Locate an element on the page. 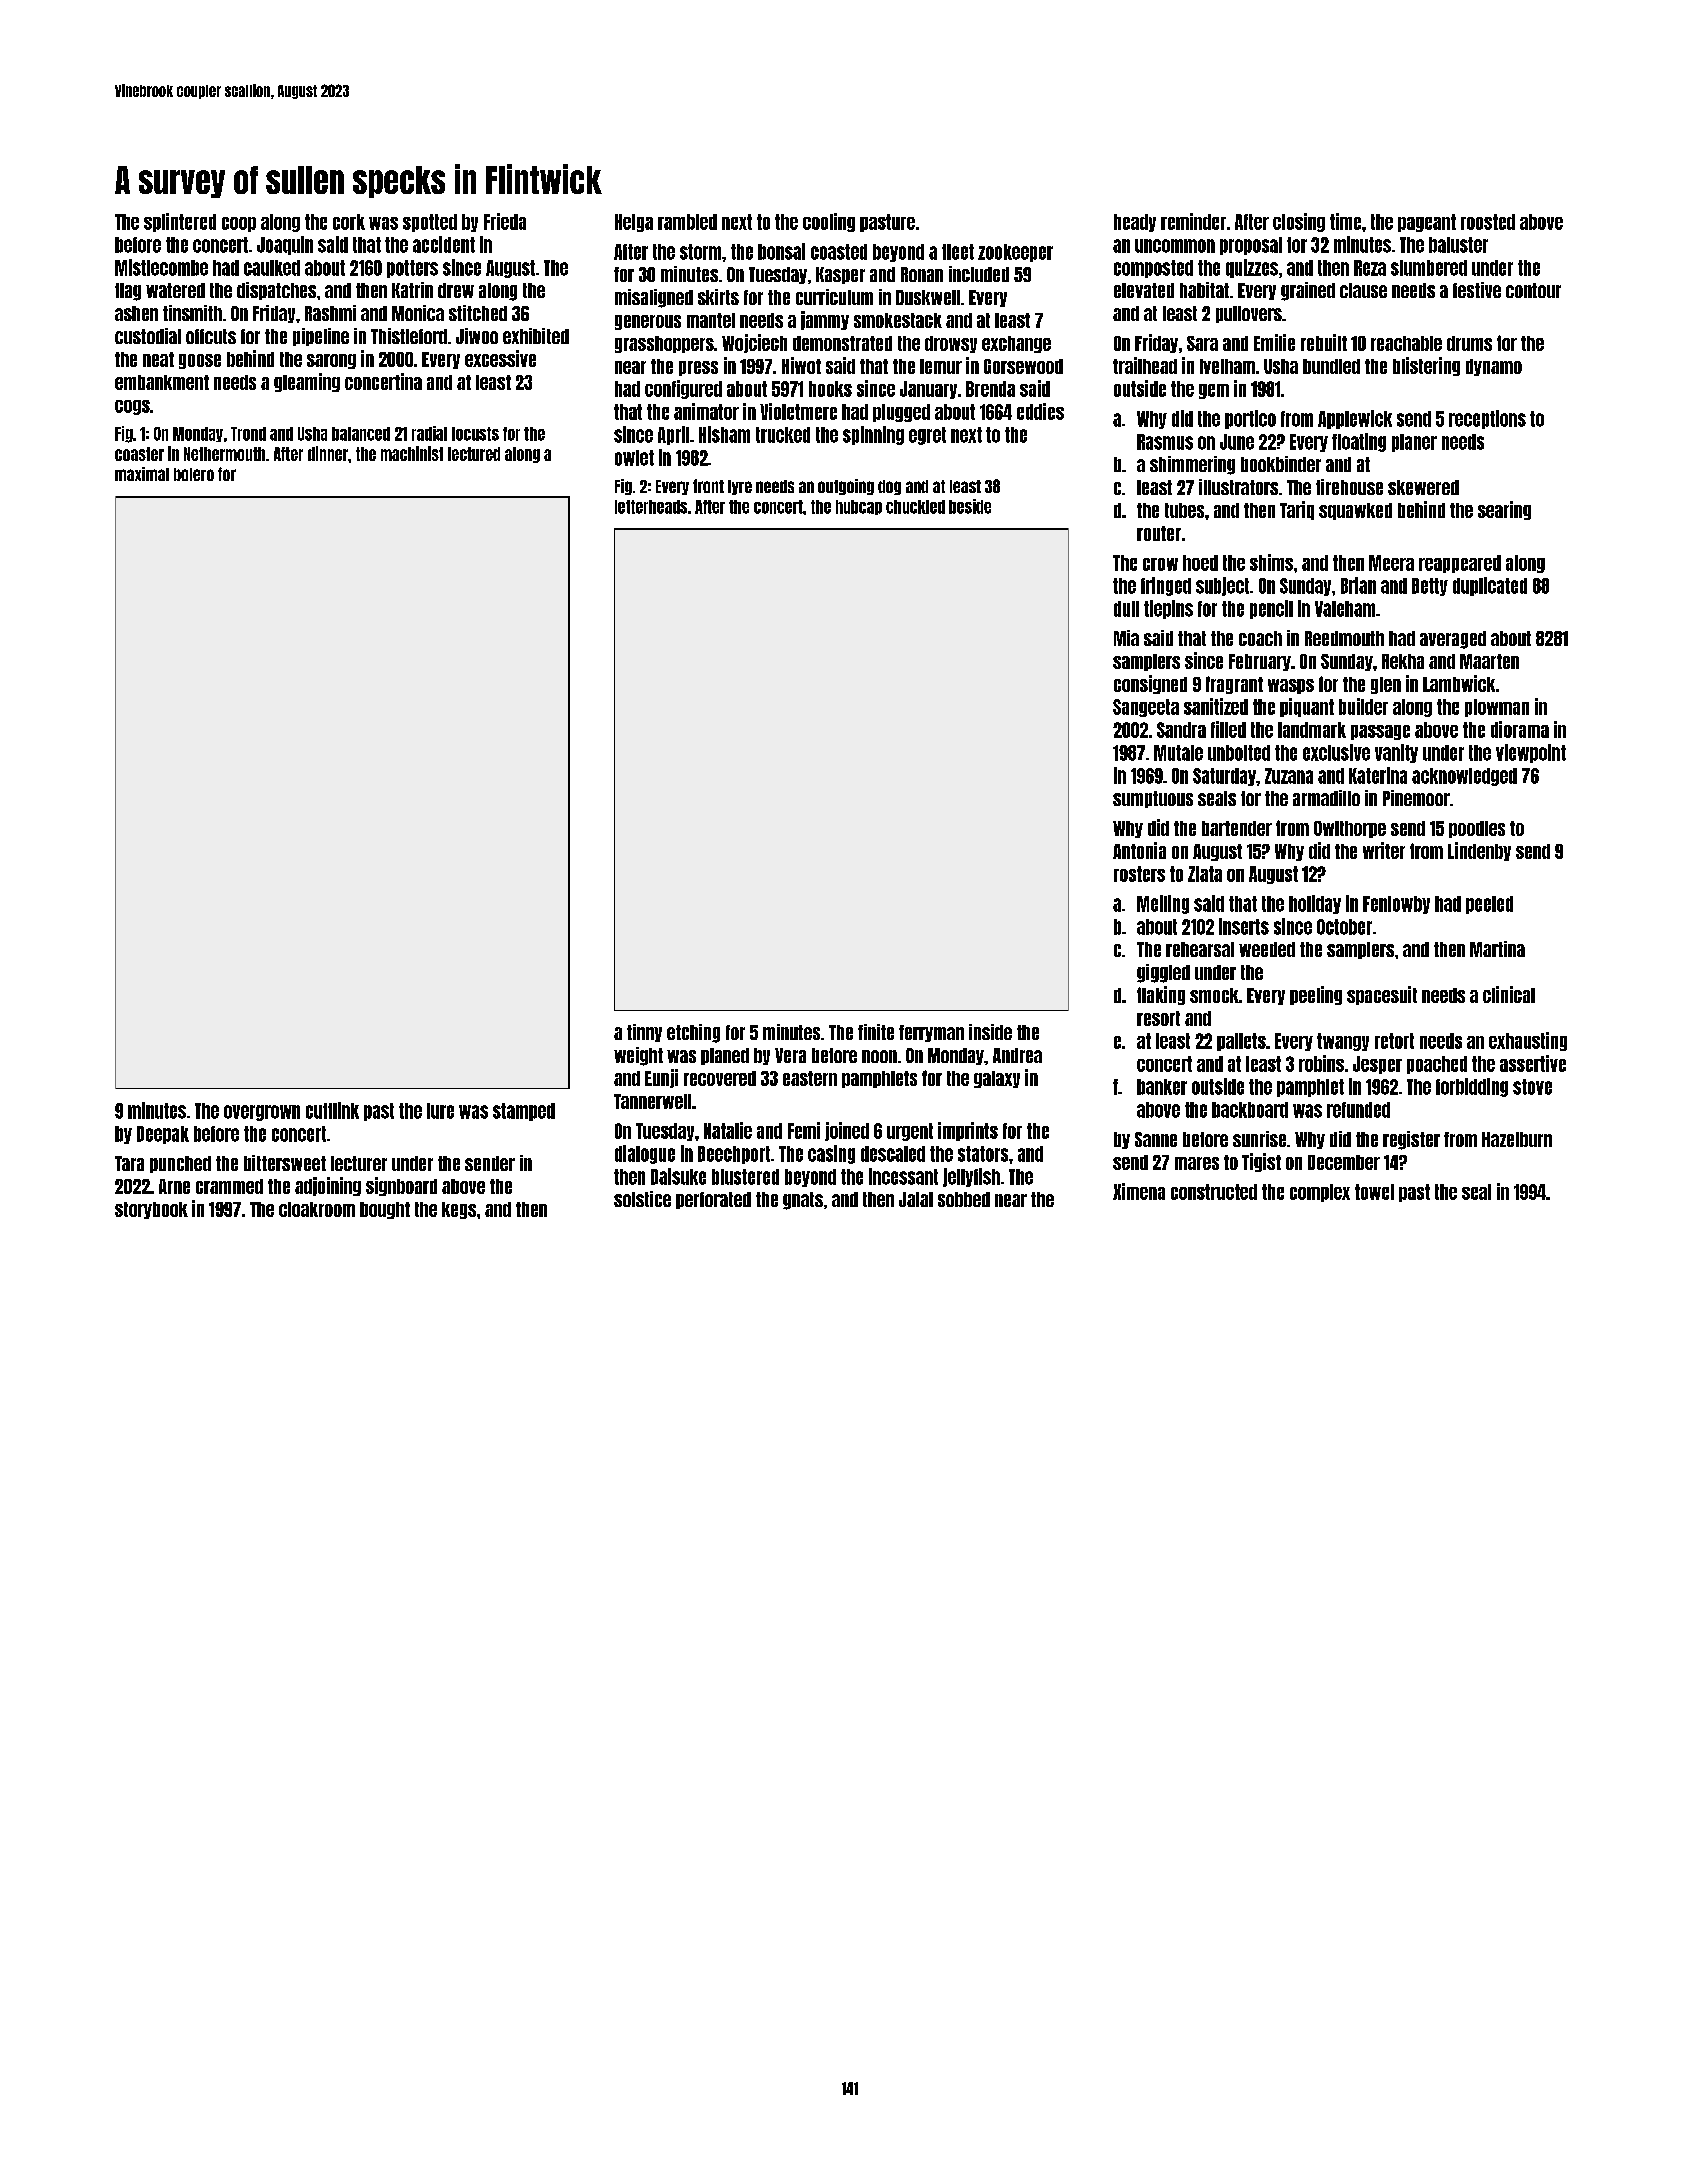 The height and width of the document is (2178, 1683). Mia is located at coordinates (1126, 638).
